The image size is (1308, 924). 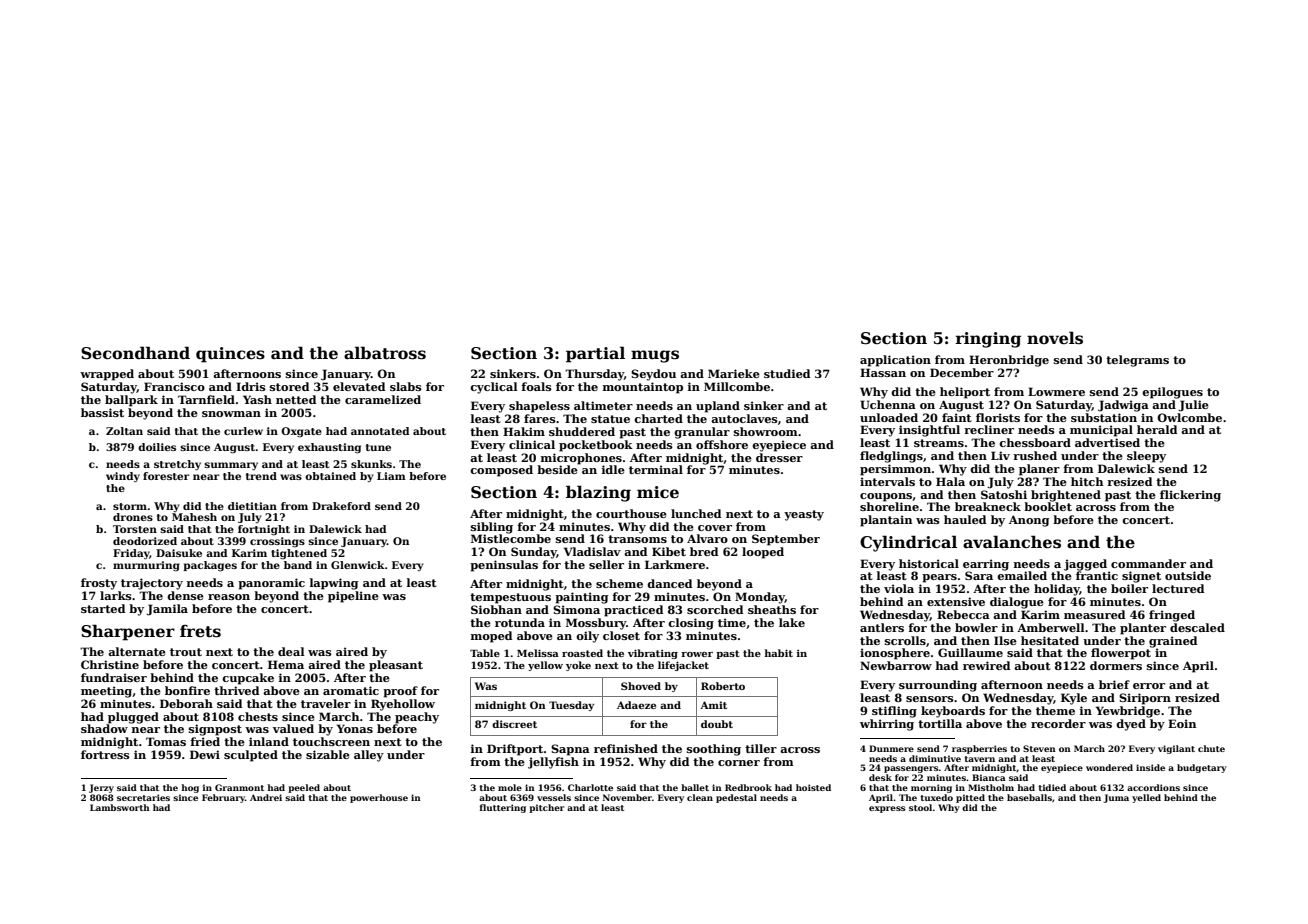 What do you see at coordinates (760, 598) in the screenshot?
I see `Monday` at bounding box center [760, 598].
